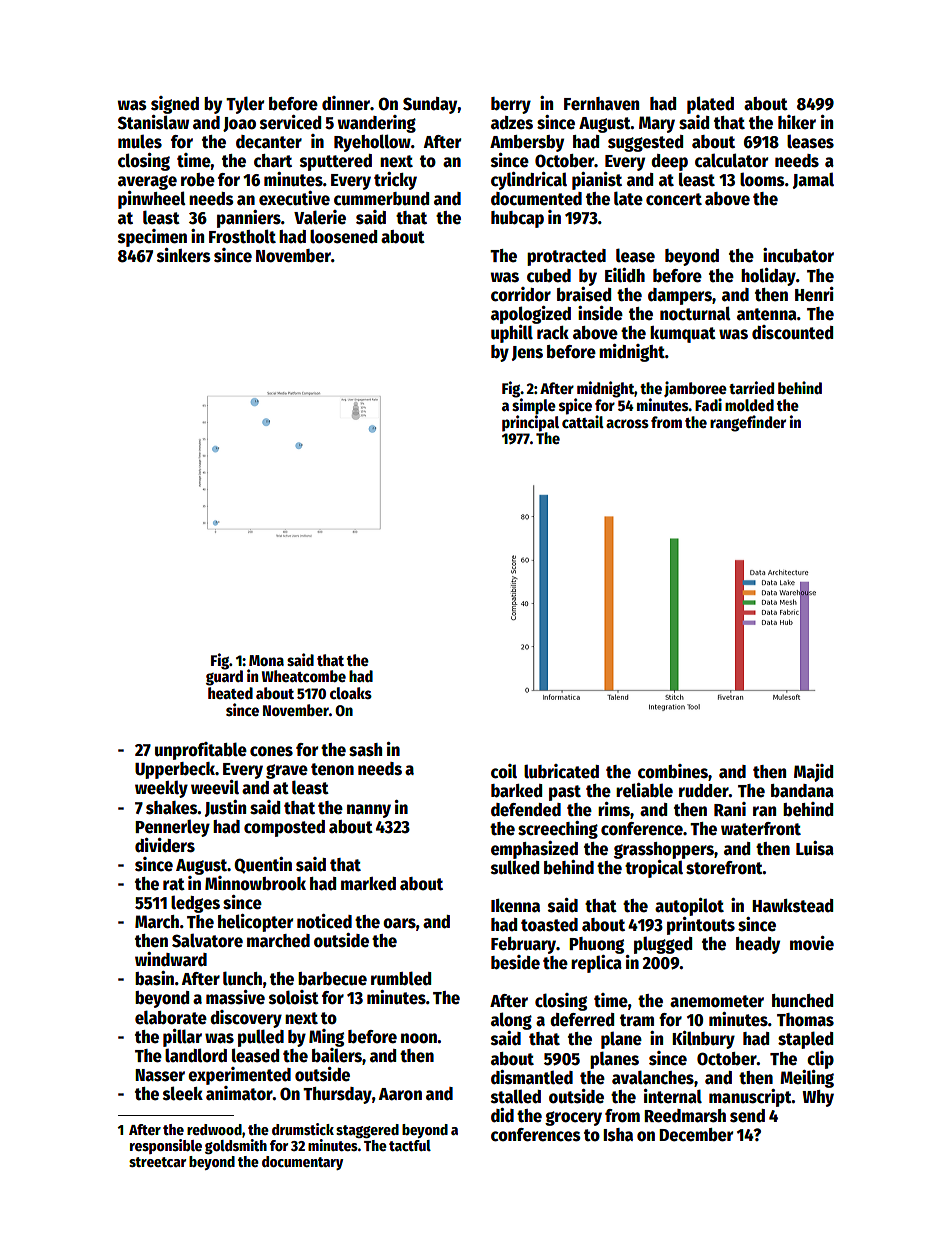 Image resolution: width=952 pixels, height=1233 pixels. I want to click on principal, so click(530, 423).
